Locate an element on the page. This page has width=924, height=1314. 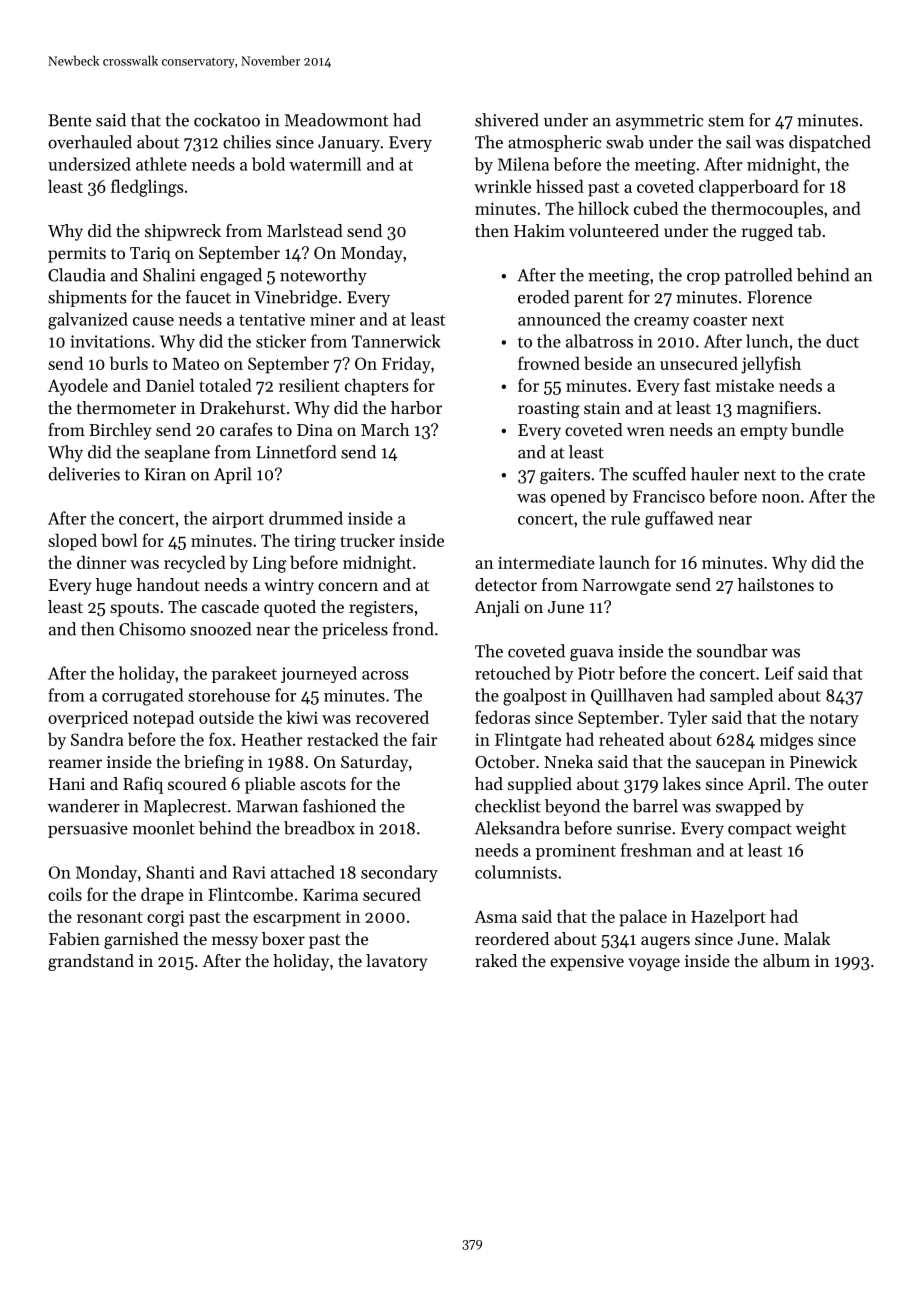
wrinkle is located at coordinates (502, 186).
